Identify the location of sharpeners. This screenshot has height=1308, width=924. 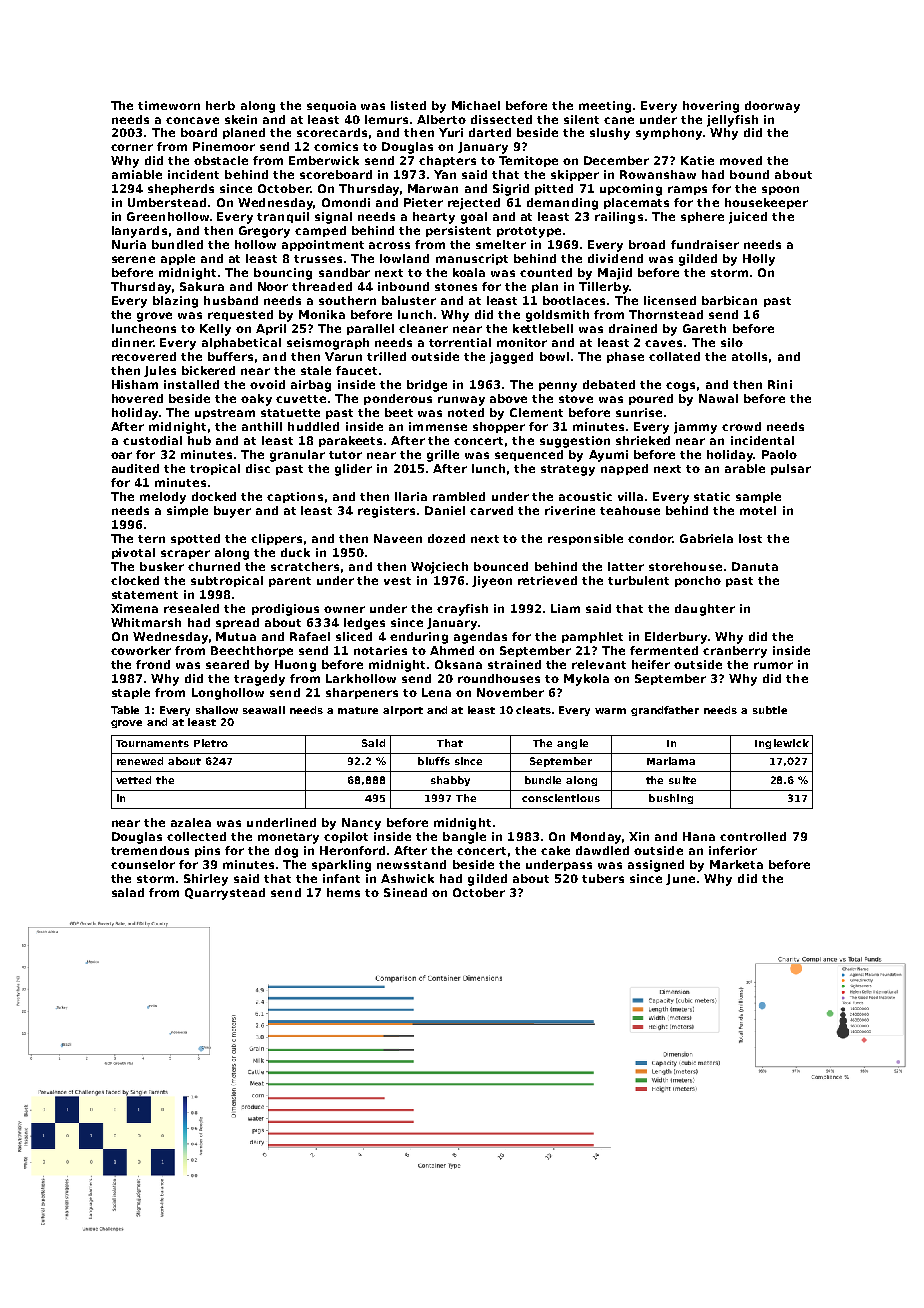
(362, 693).
